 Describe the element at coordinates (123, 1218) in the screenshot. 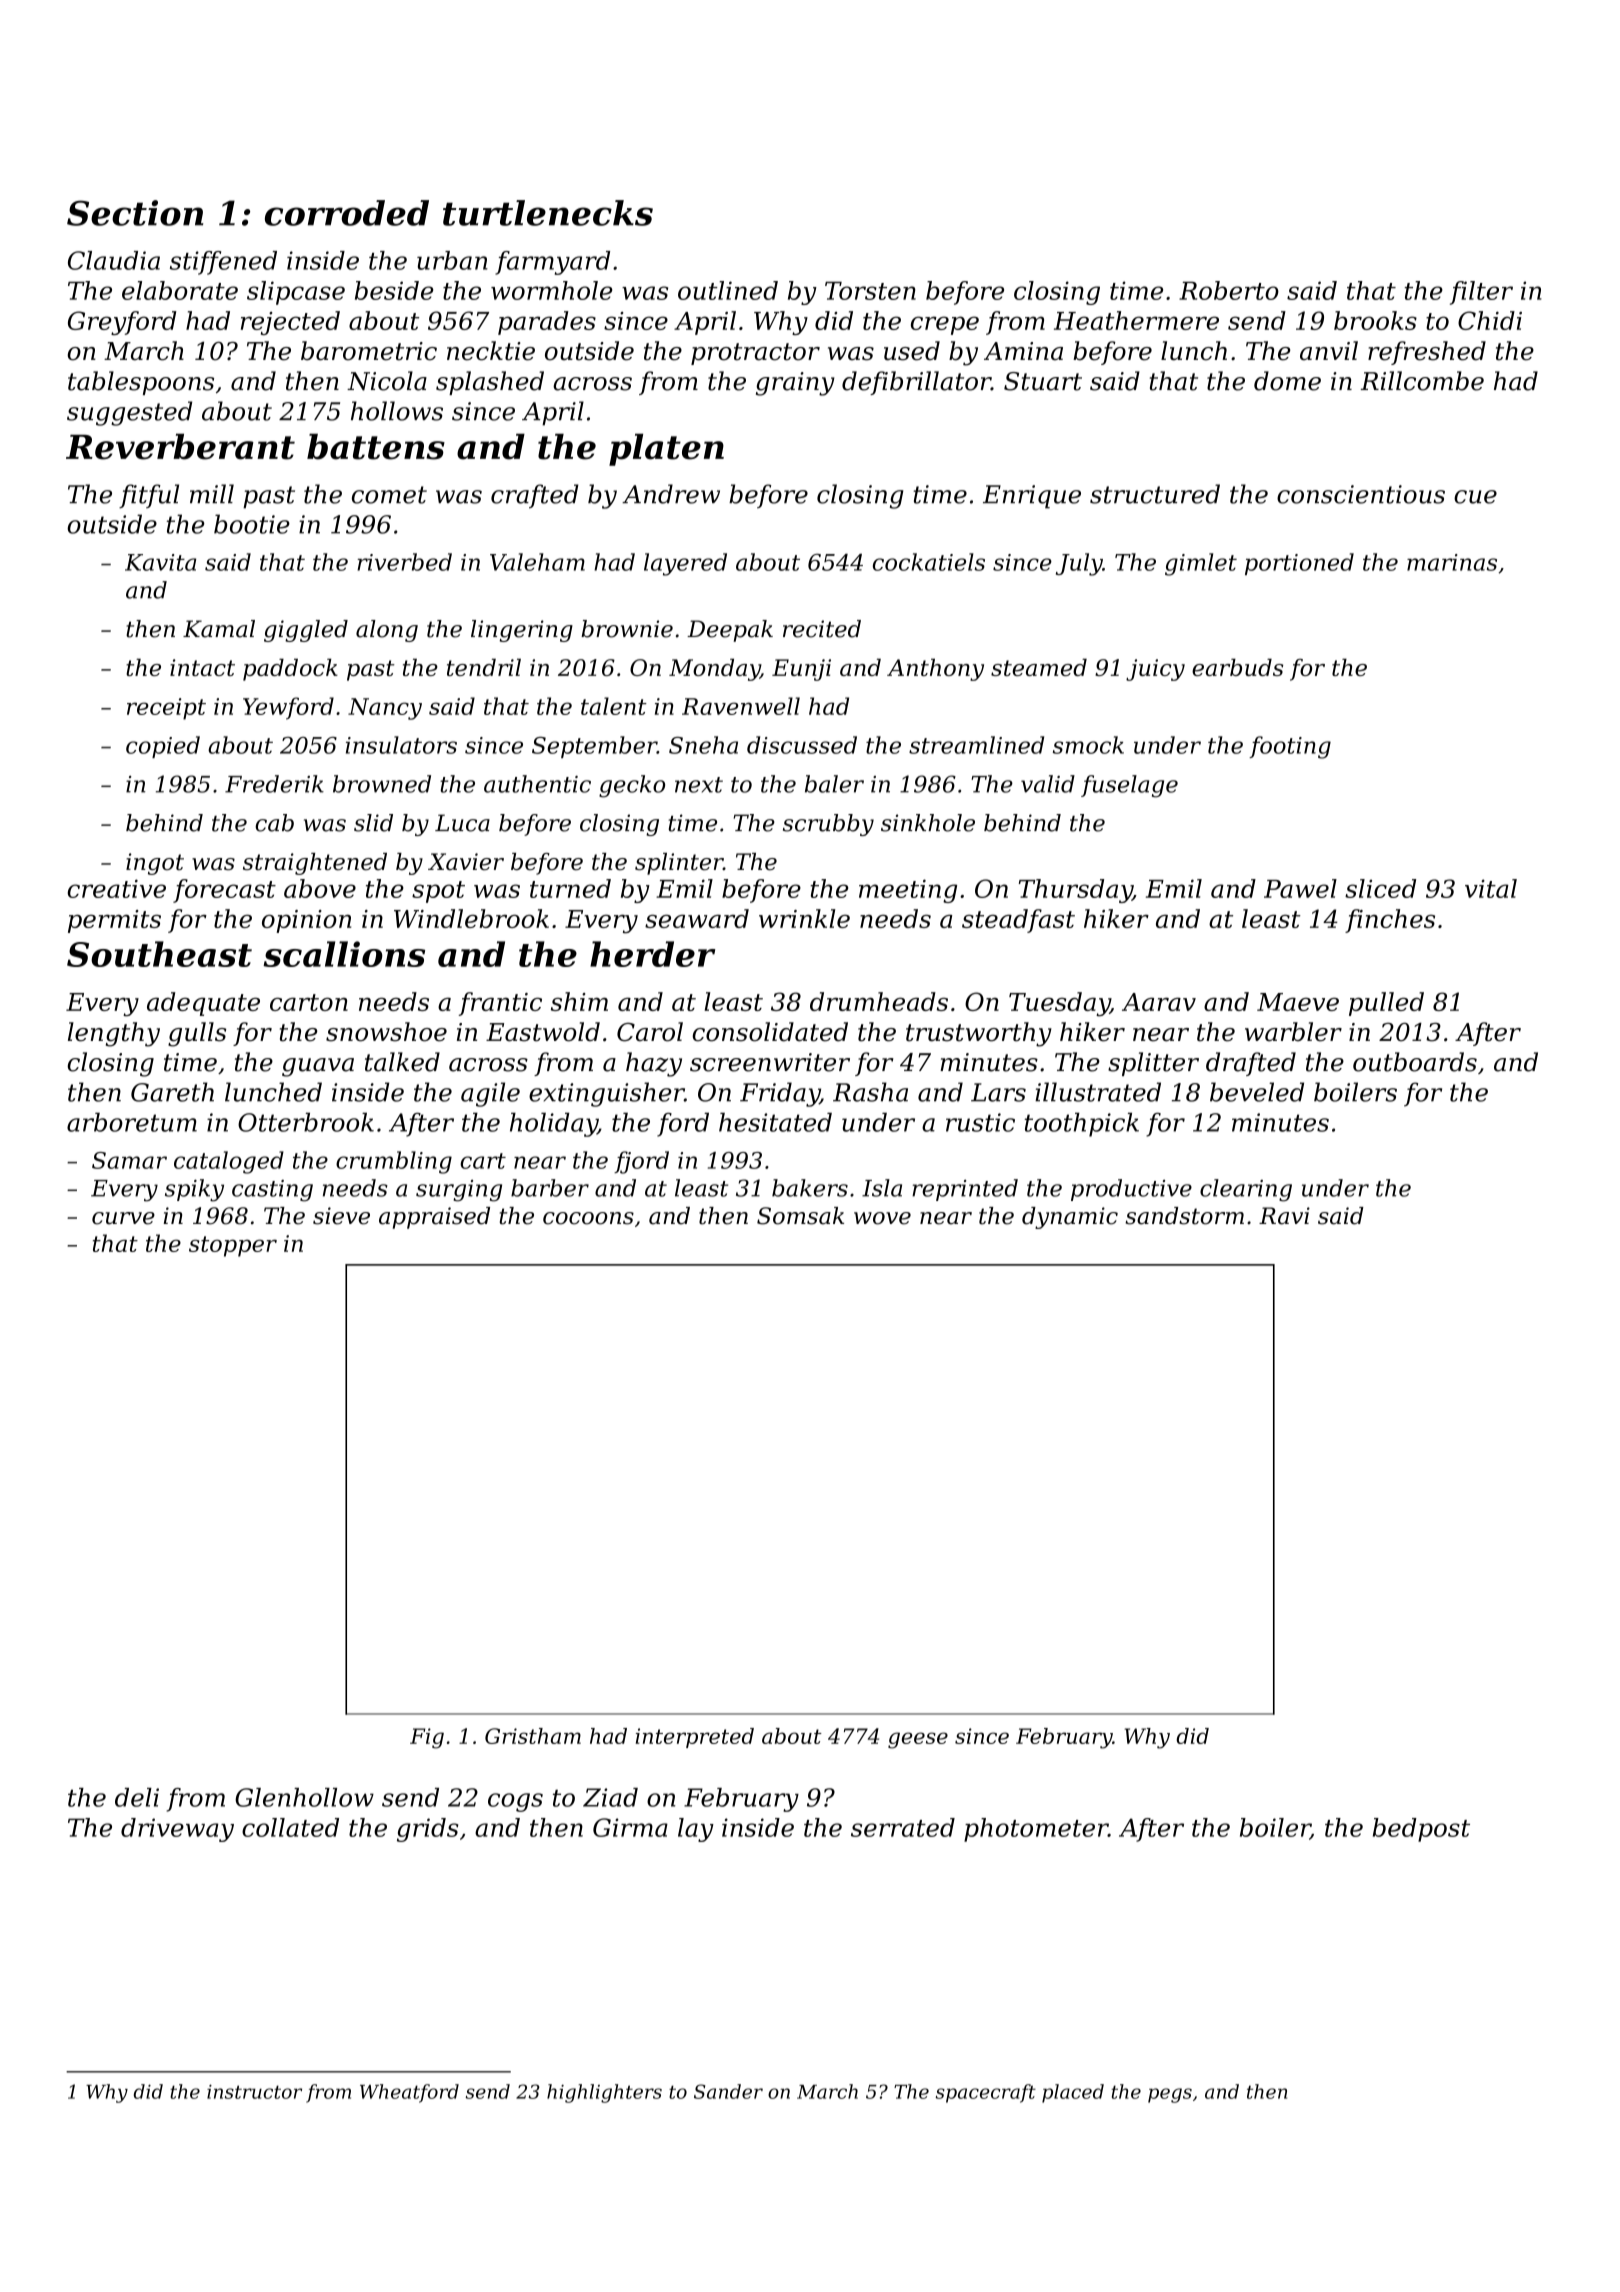

I see `curve` at that location.
